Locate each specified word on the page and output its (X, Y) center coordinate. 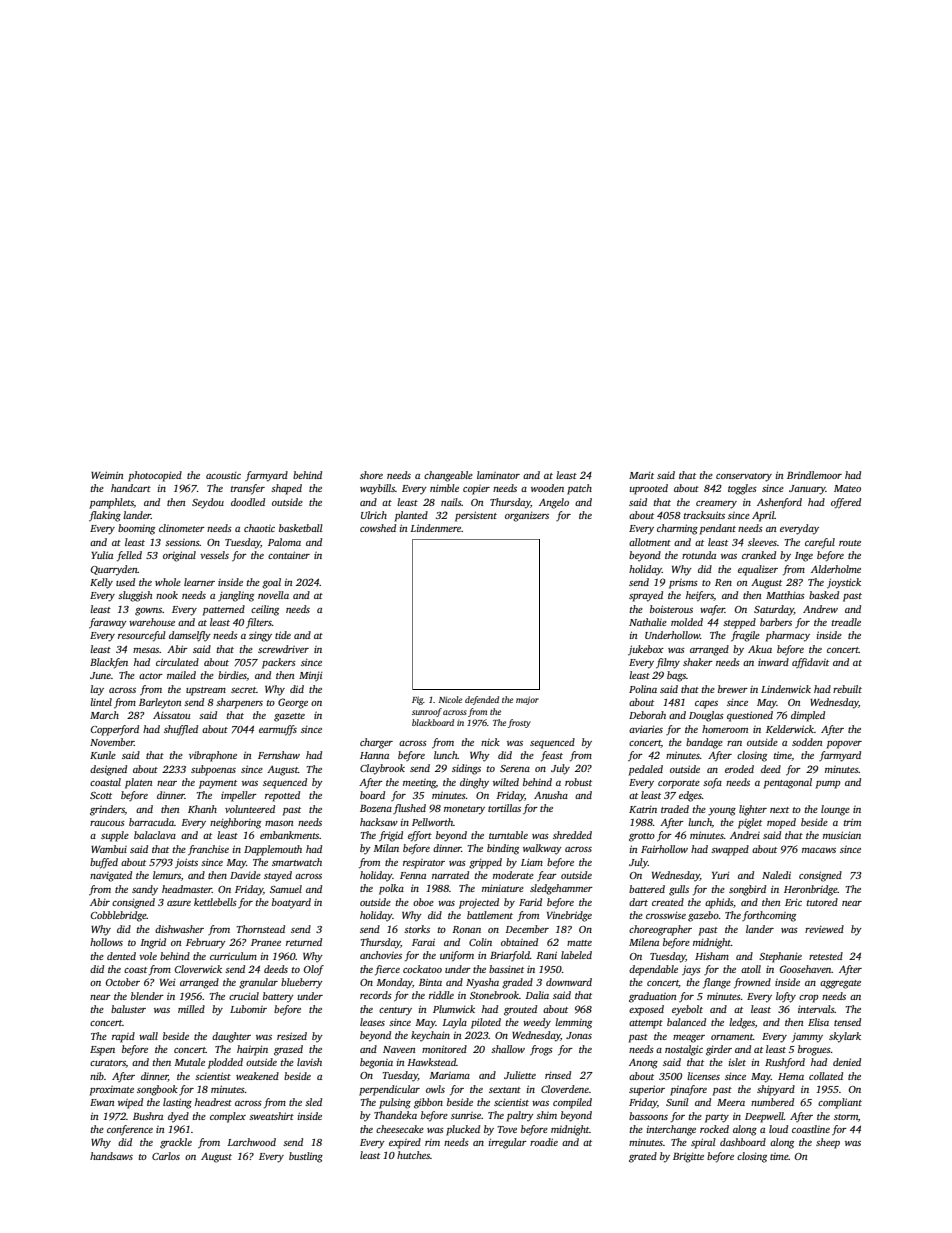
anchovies (381, 955)
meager (689, 1039)
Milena (644, 942)
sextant (505, 1090)
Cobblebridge (119, 916)
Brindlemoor (814, 475)
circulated (177, 662)
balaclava (155, 835)
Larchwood (251, 1142)
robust (578, 782)
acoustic (223, 475)
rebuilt (847, 689)
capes (706, 705)
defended (482, 700)
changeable (448, 476)
